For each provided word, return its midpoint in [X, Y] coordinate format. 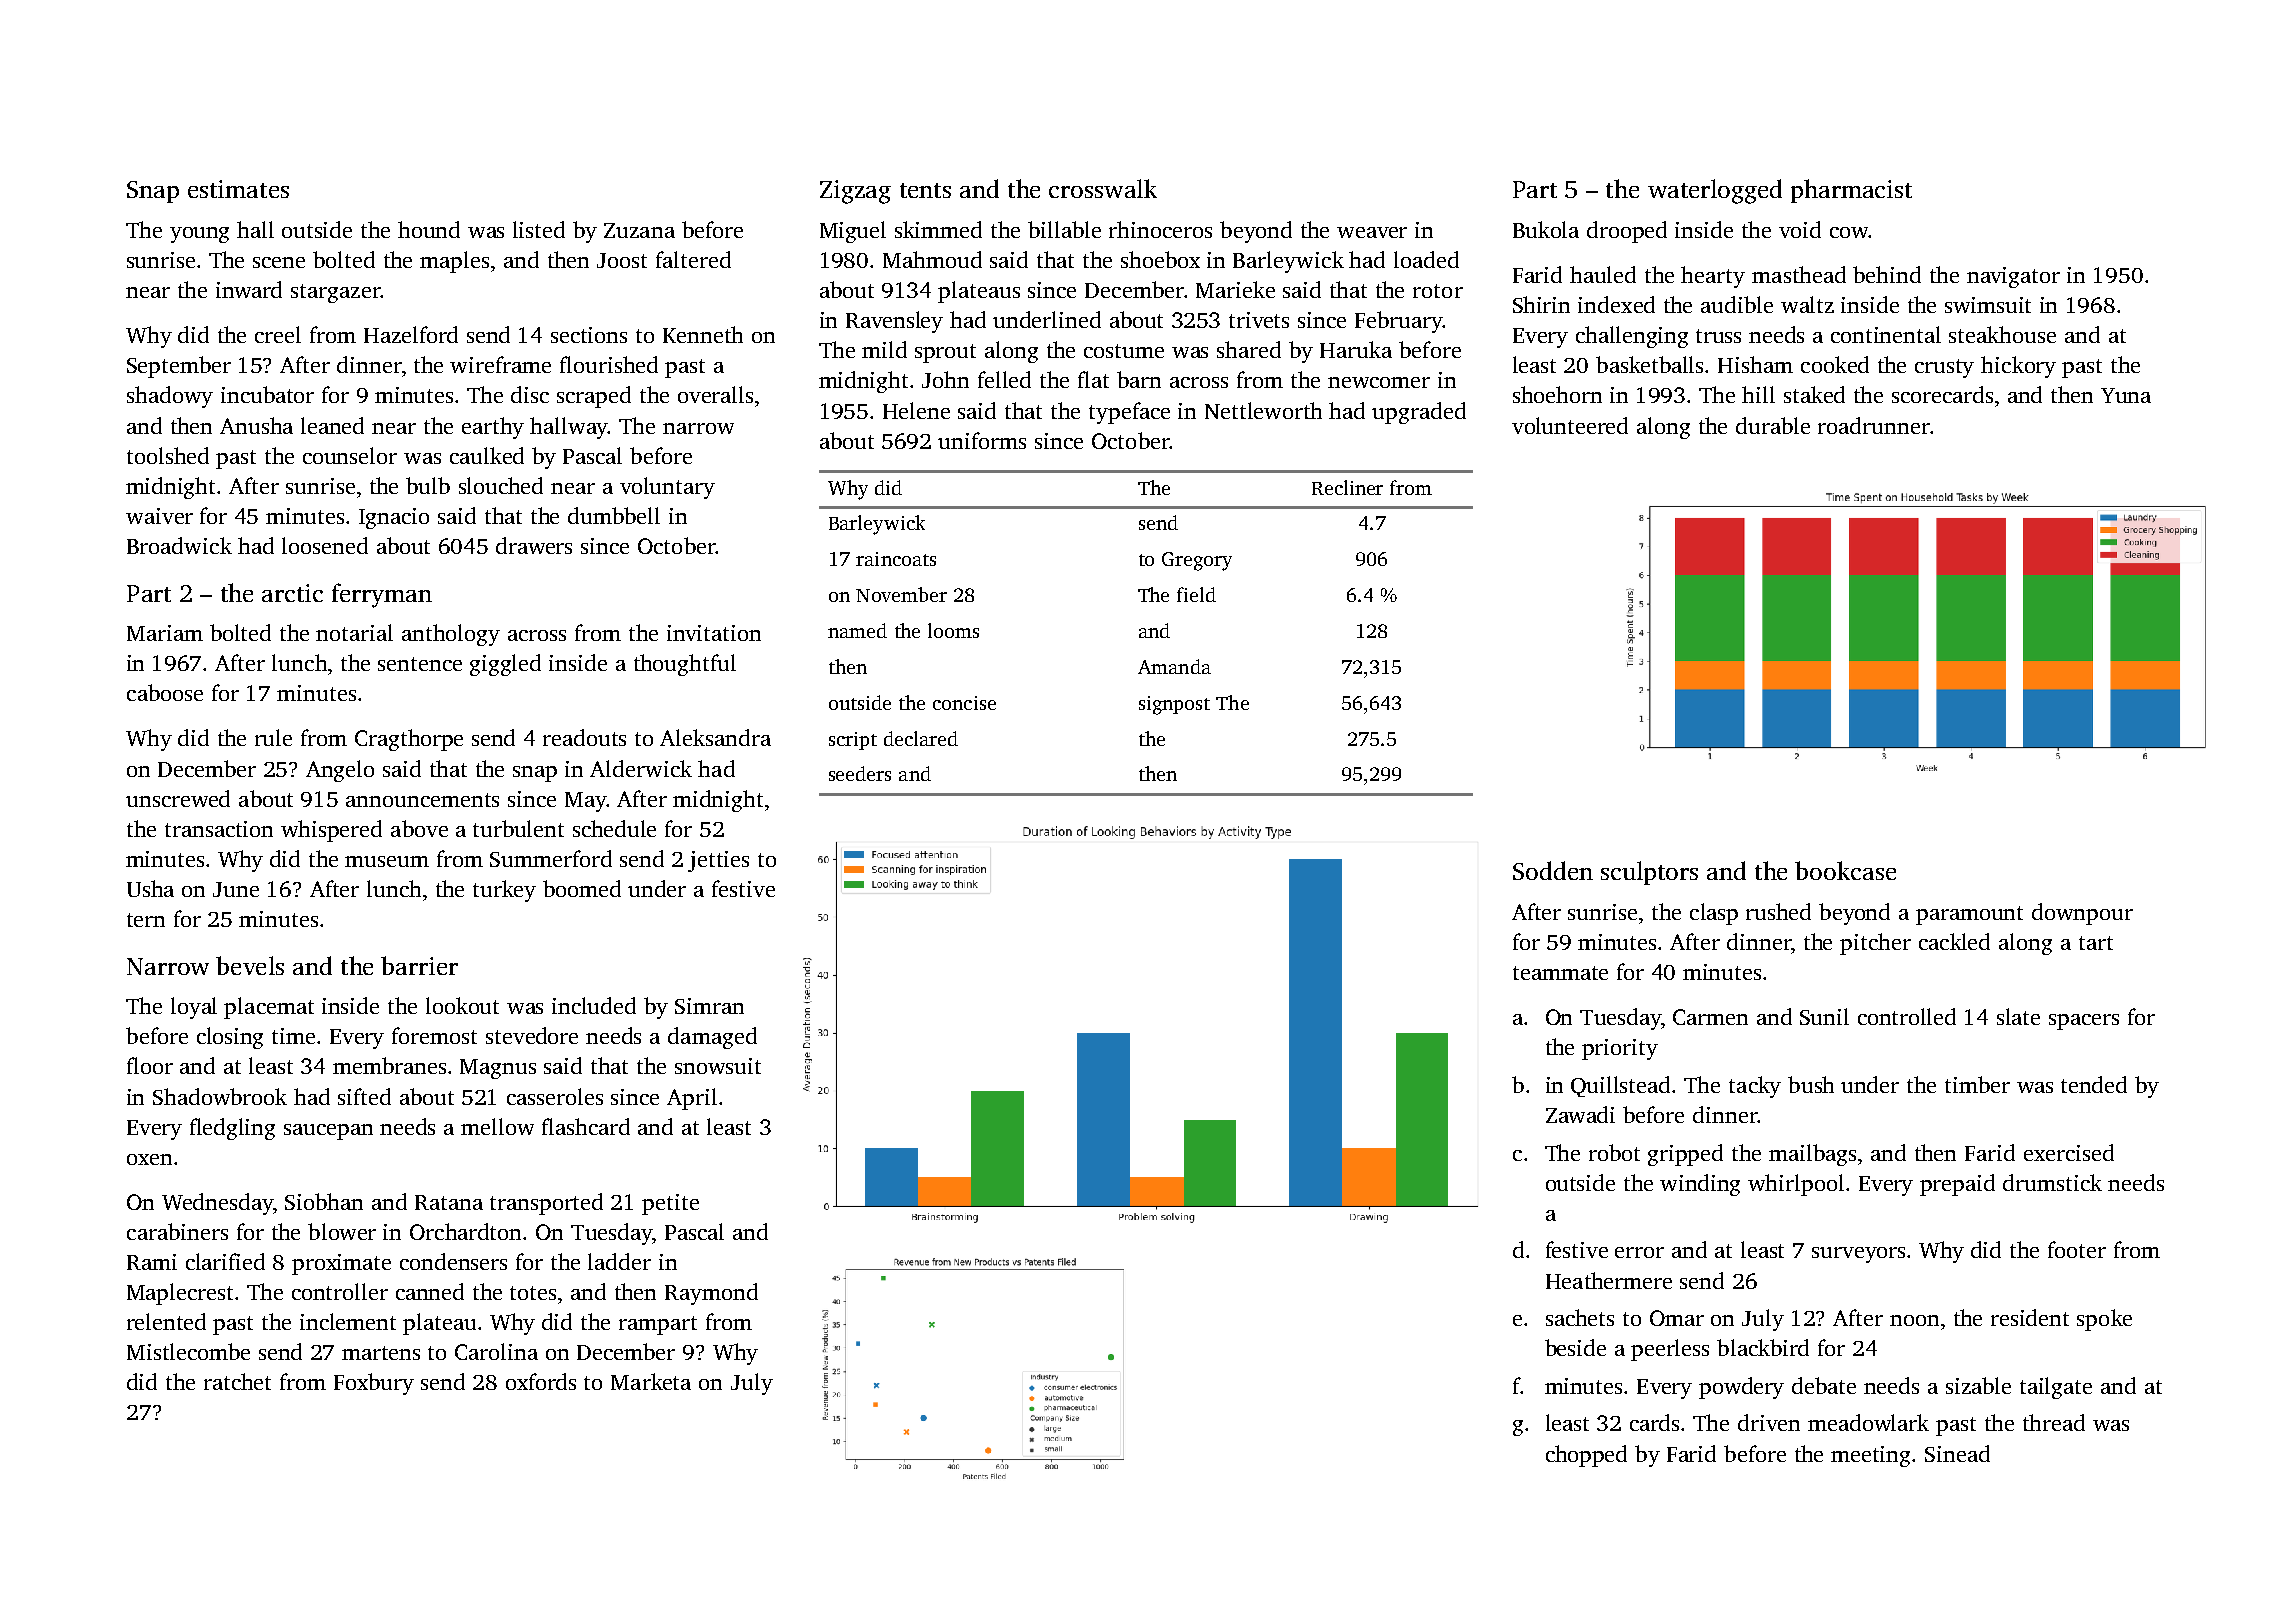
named [857, 630]
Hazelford [411, 334]
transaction [219, 829]
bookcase [1845, 870]
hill [1758, 394]
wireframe [500, 364]
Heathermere [1609, 1280]
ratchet [237, 1381]
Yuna [2126, 395]
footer [2077, 1249]
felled [1004, 379]
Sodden [1553, 870]
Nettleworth [1263, 410]
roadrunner [1874, 425]
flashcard [586, 1126]
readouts [584, 737]
